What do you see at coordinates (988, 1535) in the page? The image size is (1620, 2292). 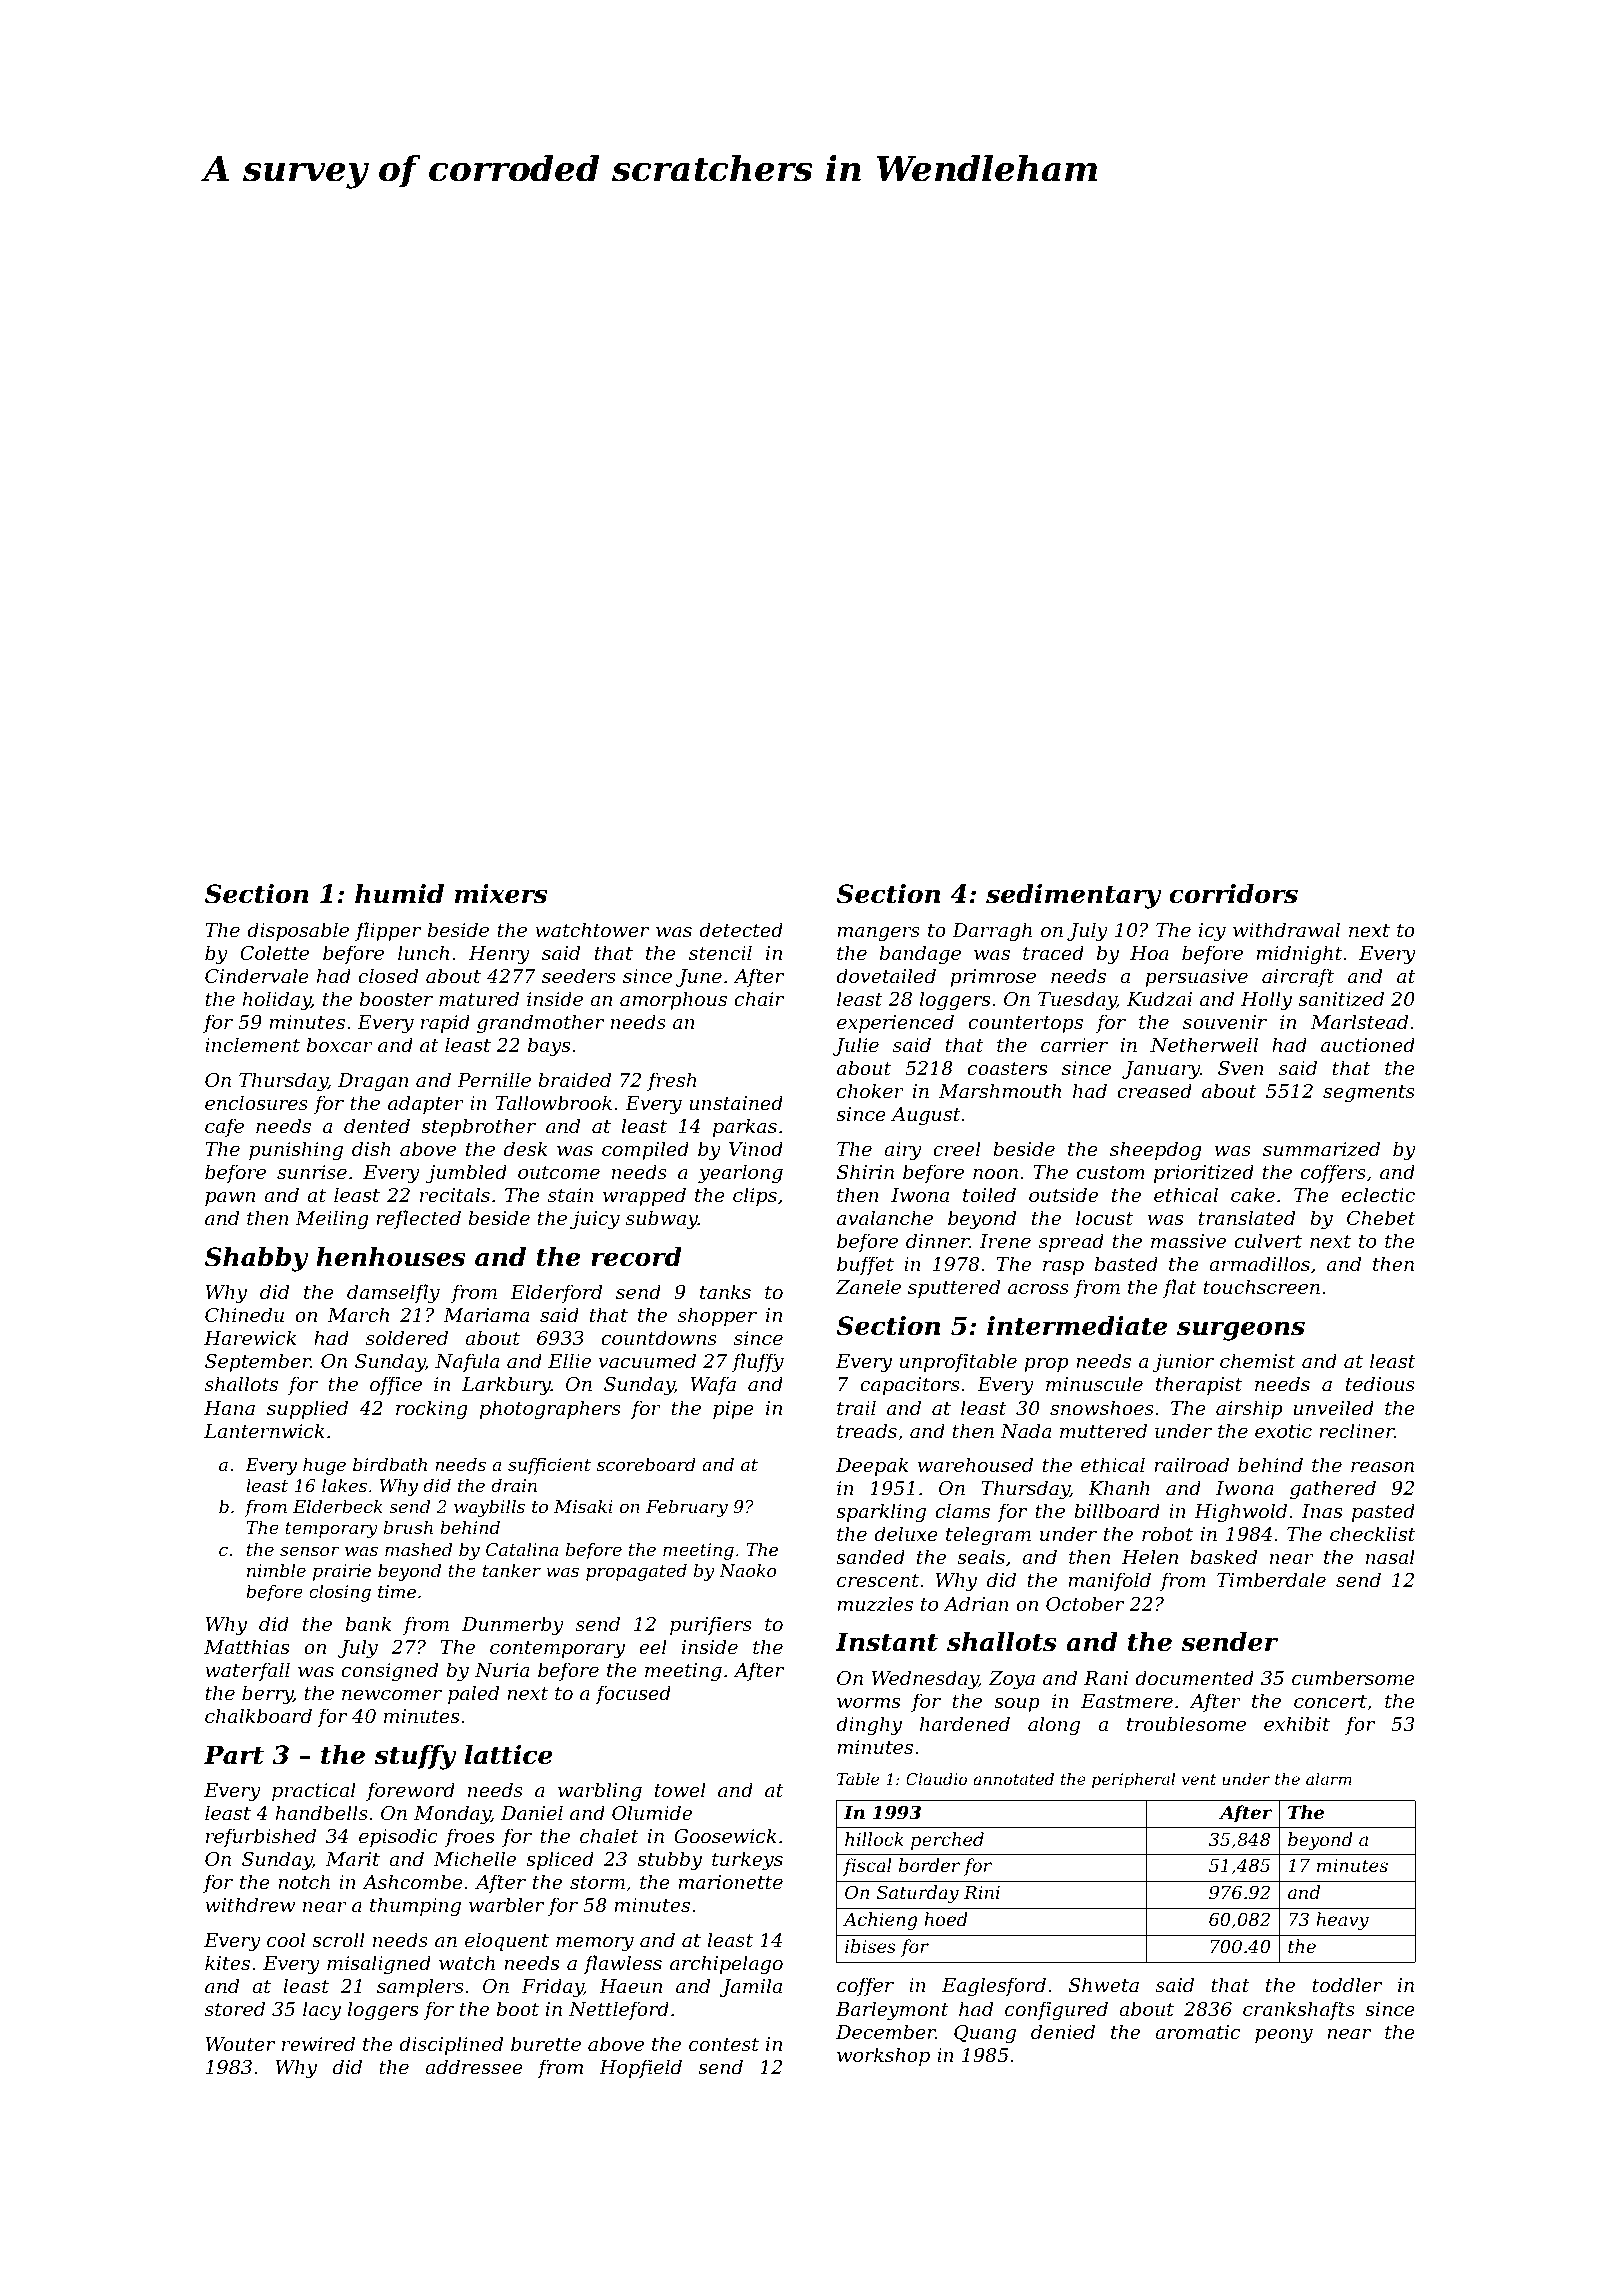 I see `telegram` at bounding box center [988, 1535].
